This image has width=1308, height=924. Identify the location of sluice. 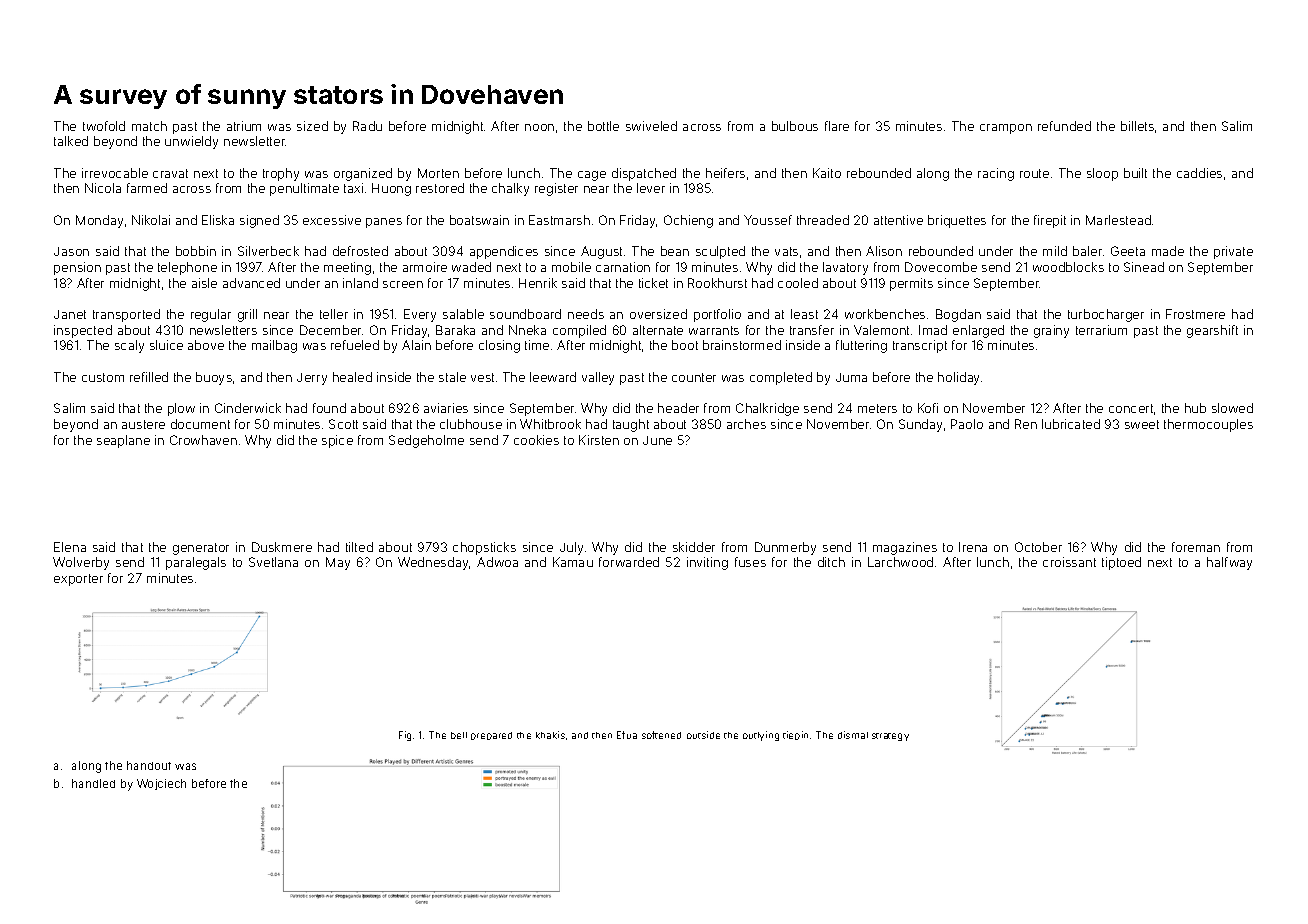
(166, 345).
